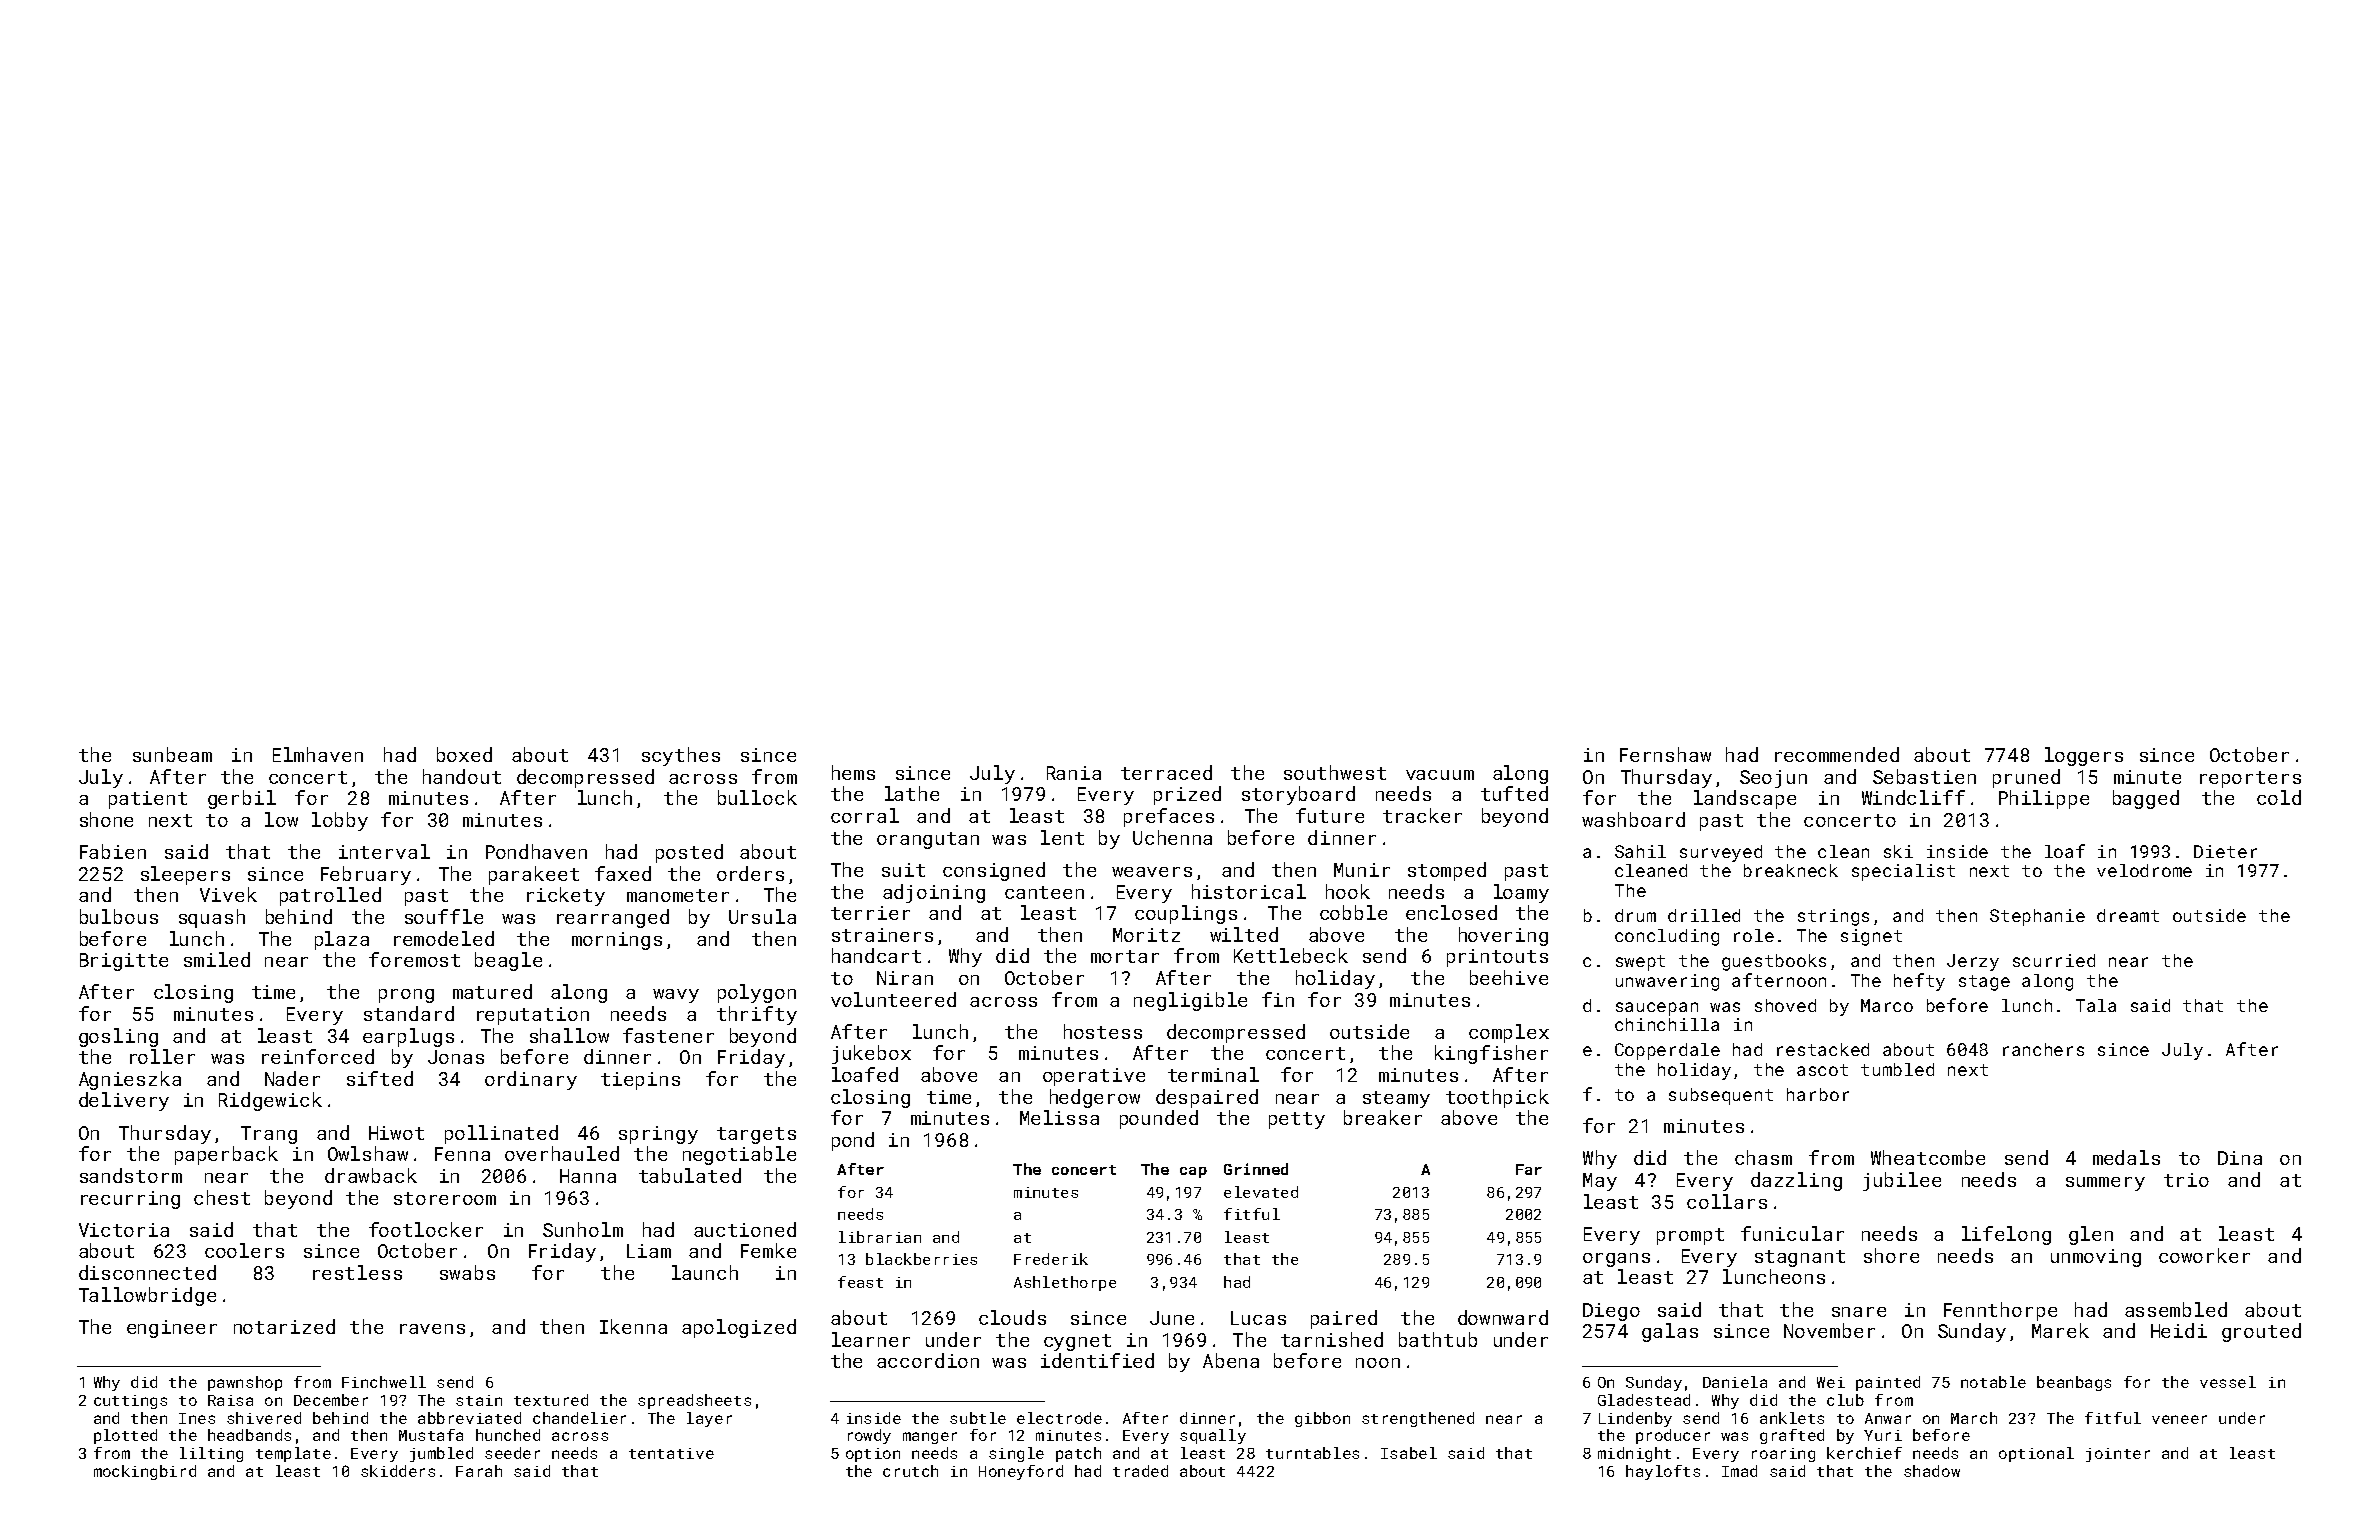 This page has width=2380, height=1540. Describe the element at coordinates (1611, 1312) in the page. I see `Diego` at that location.
